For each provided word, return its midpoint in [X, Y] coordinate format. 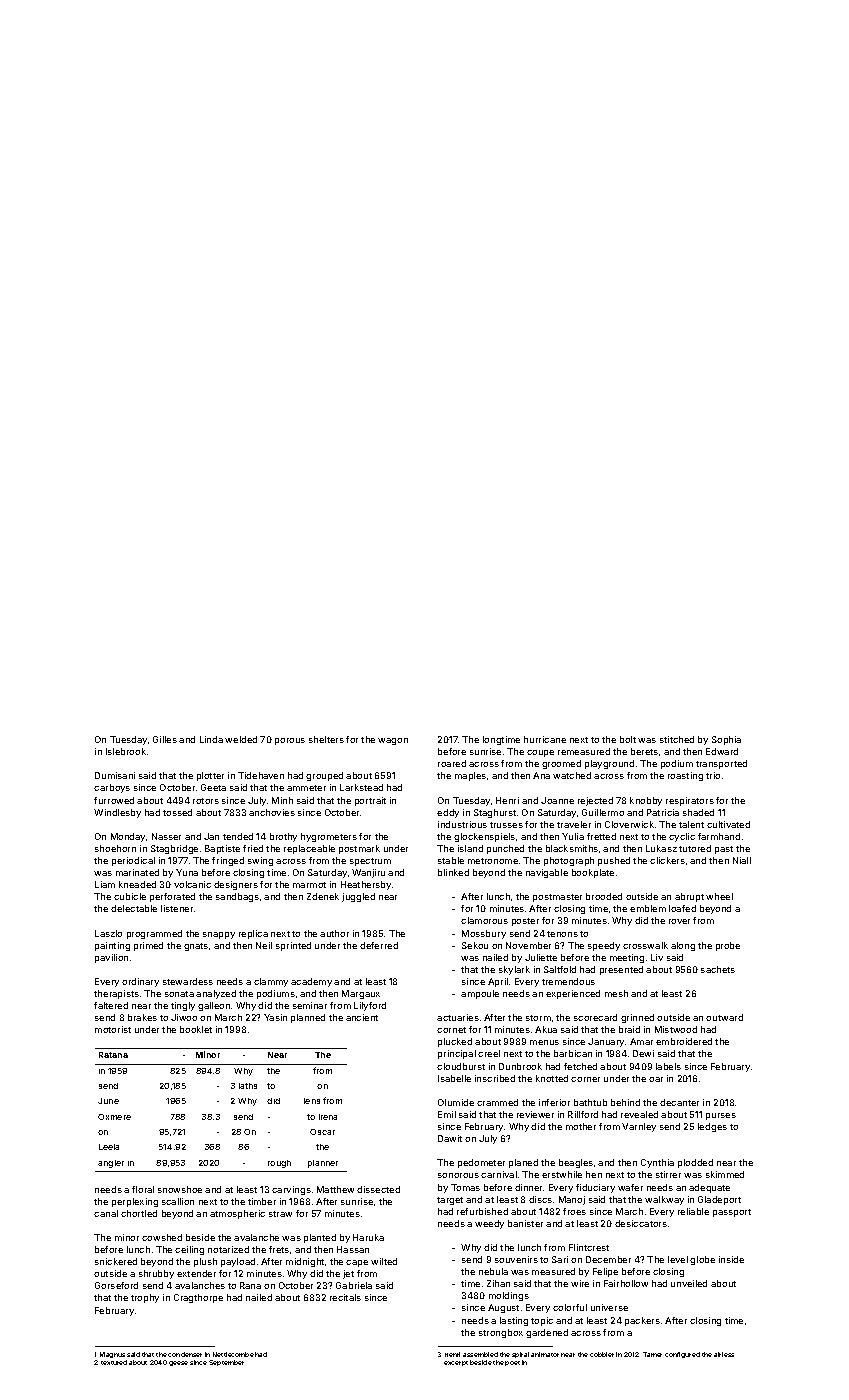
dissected [378, 1189]
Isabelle [454, 1078]
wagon [393, 741]
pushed [614, 861]
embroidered [684, 1041]
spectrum [370, 862]
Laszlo [108, 933]
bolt [628, 739]
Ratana [113, 1055]
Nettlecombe [233, 1354]
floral [143, 1189]
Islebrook [126, 751]
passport [732, 1213]
